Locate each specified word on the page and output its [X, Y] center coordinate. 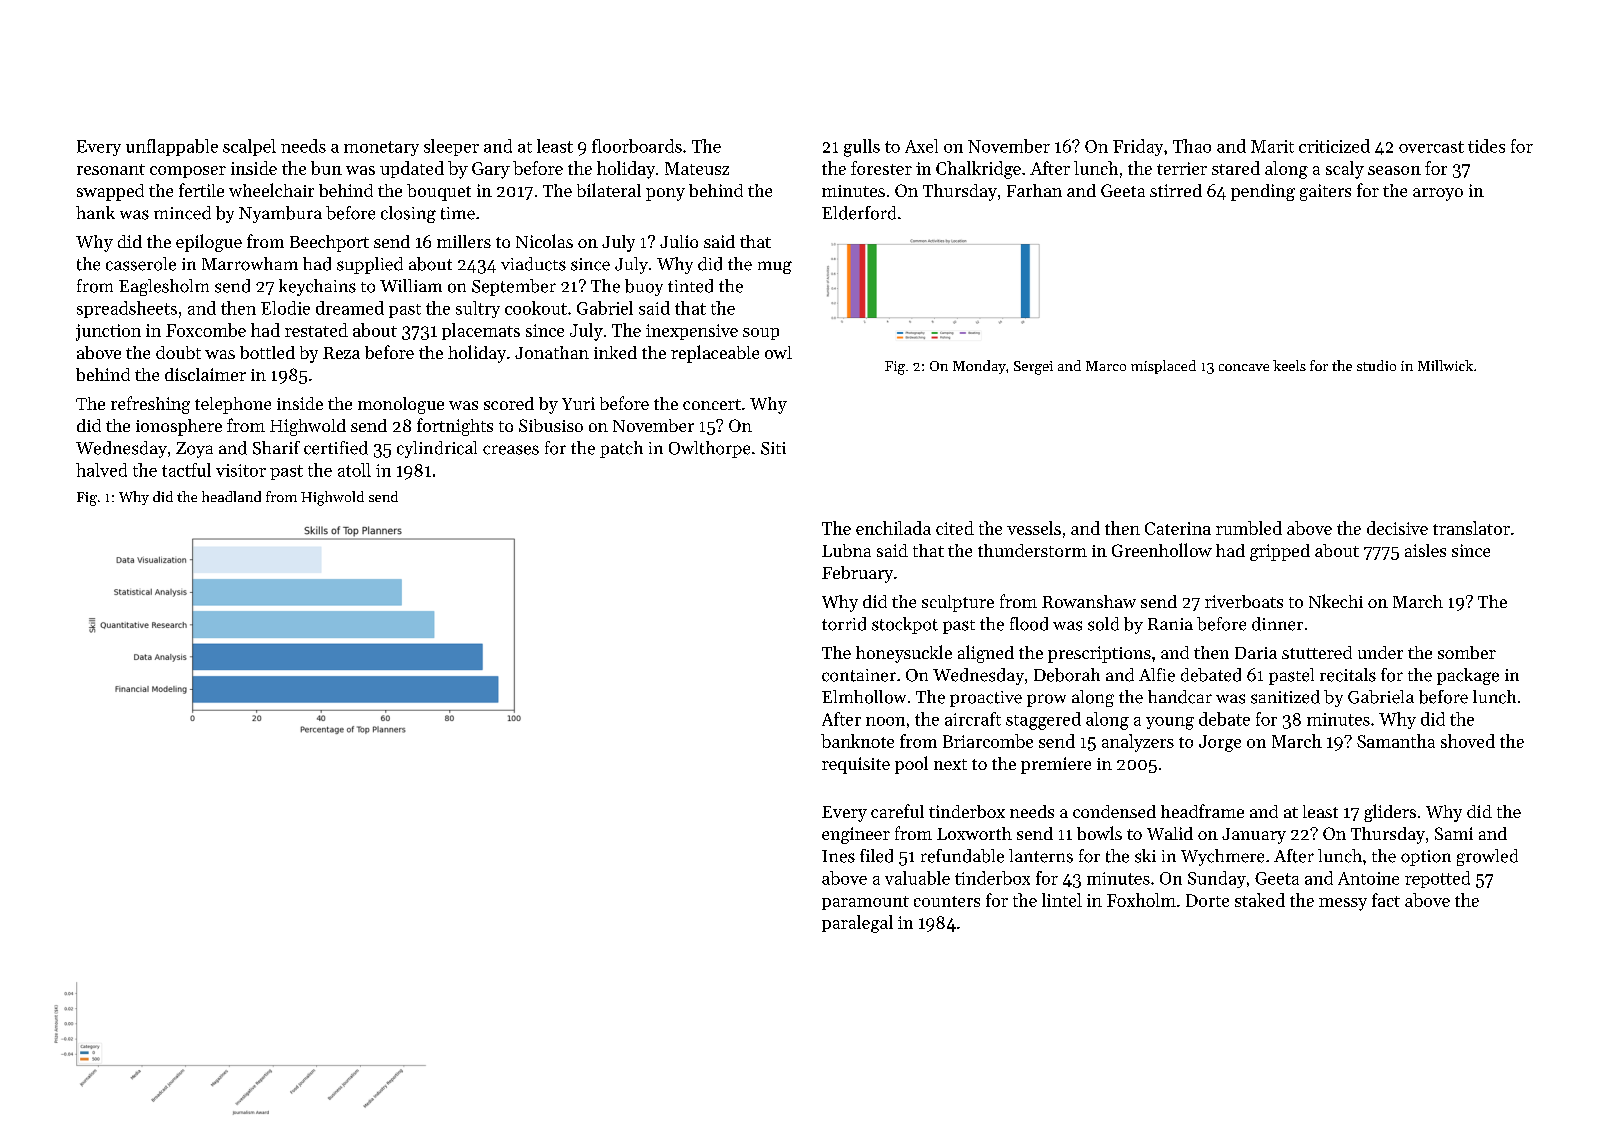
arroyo [1438, 194]
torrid [844, 624]
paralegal [857, 924]
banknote [857, 741]
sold [1103, 624]
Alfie [1157, 675]
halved [101, 470]
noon [885, 721]
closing [408, 214]
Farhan [1034, 190]
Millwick [1445, 365]
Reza [341, 353]
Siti [773, 448]
